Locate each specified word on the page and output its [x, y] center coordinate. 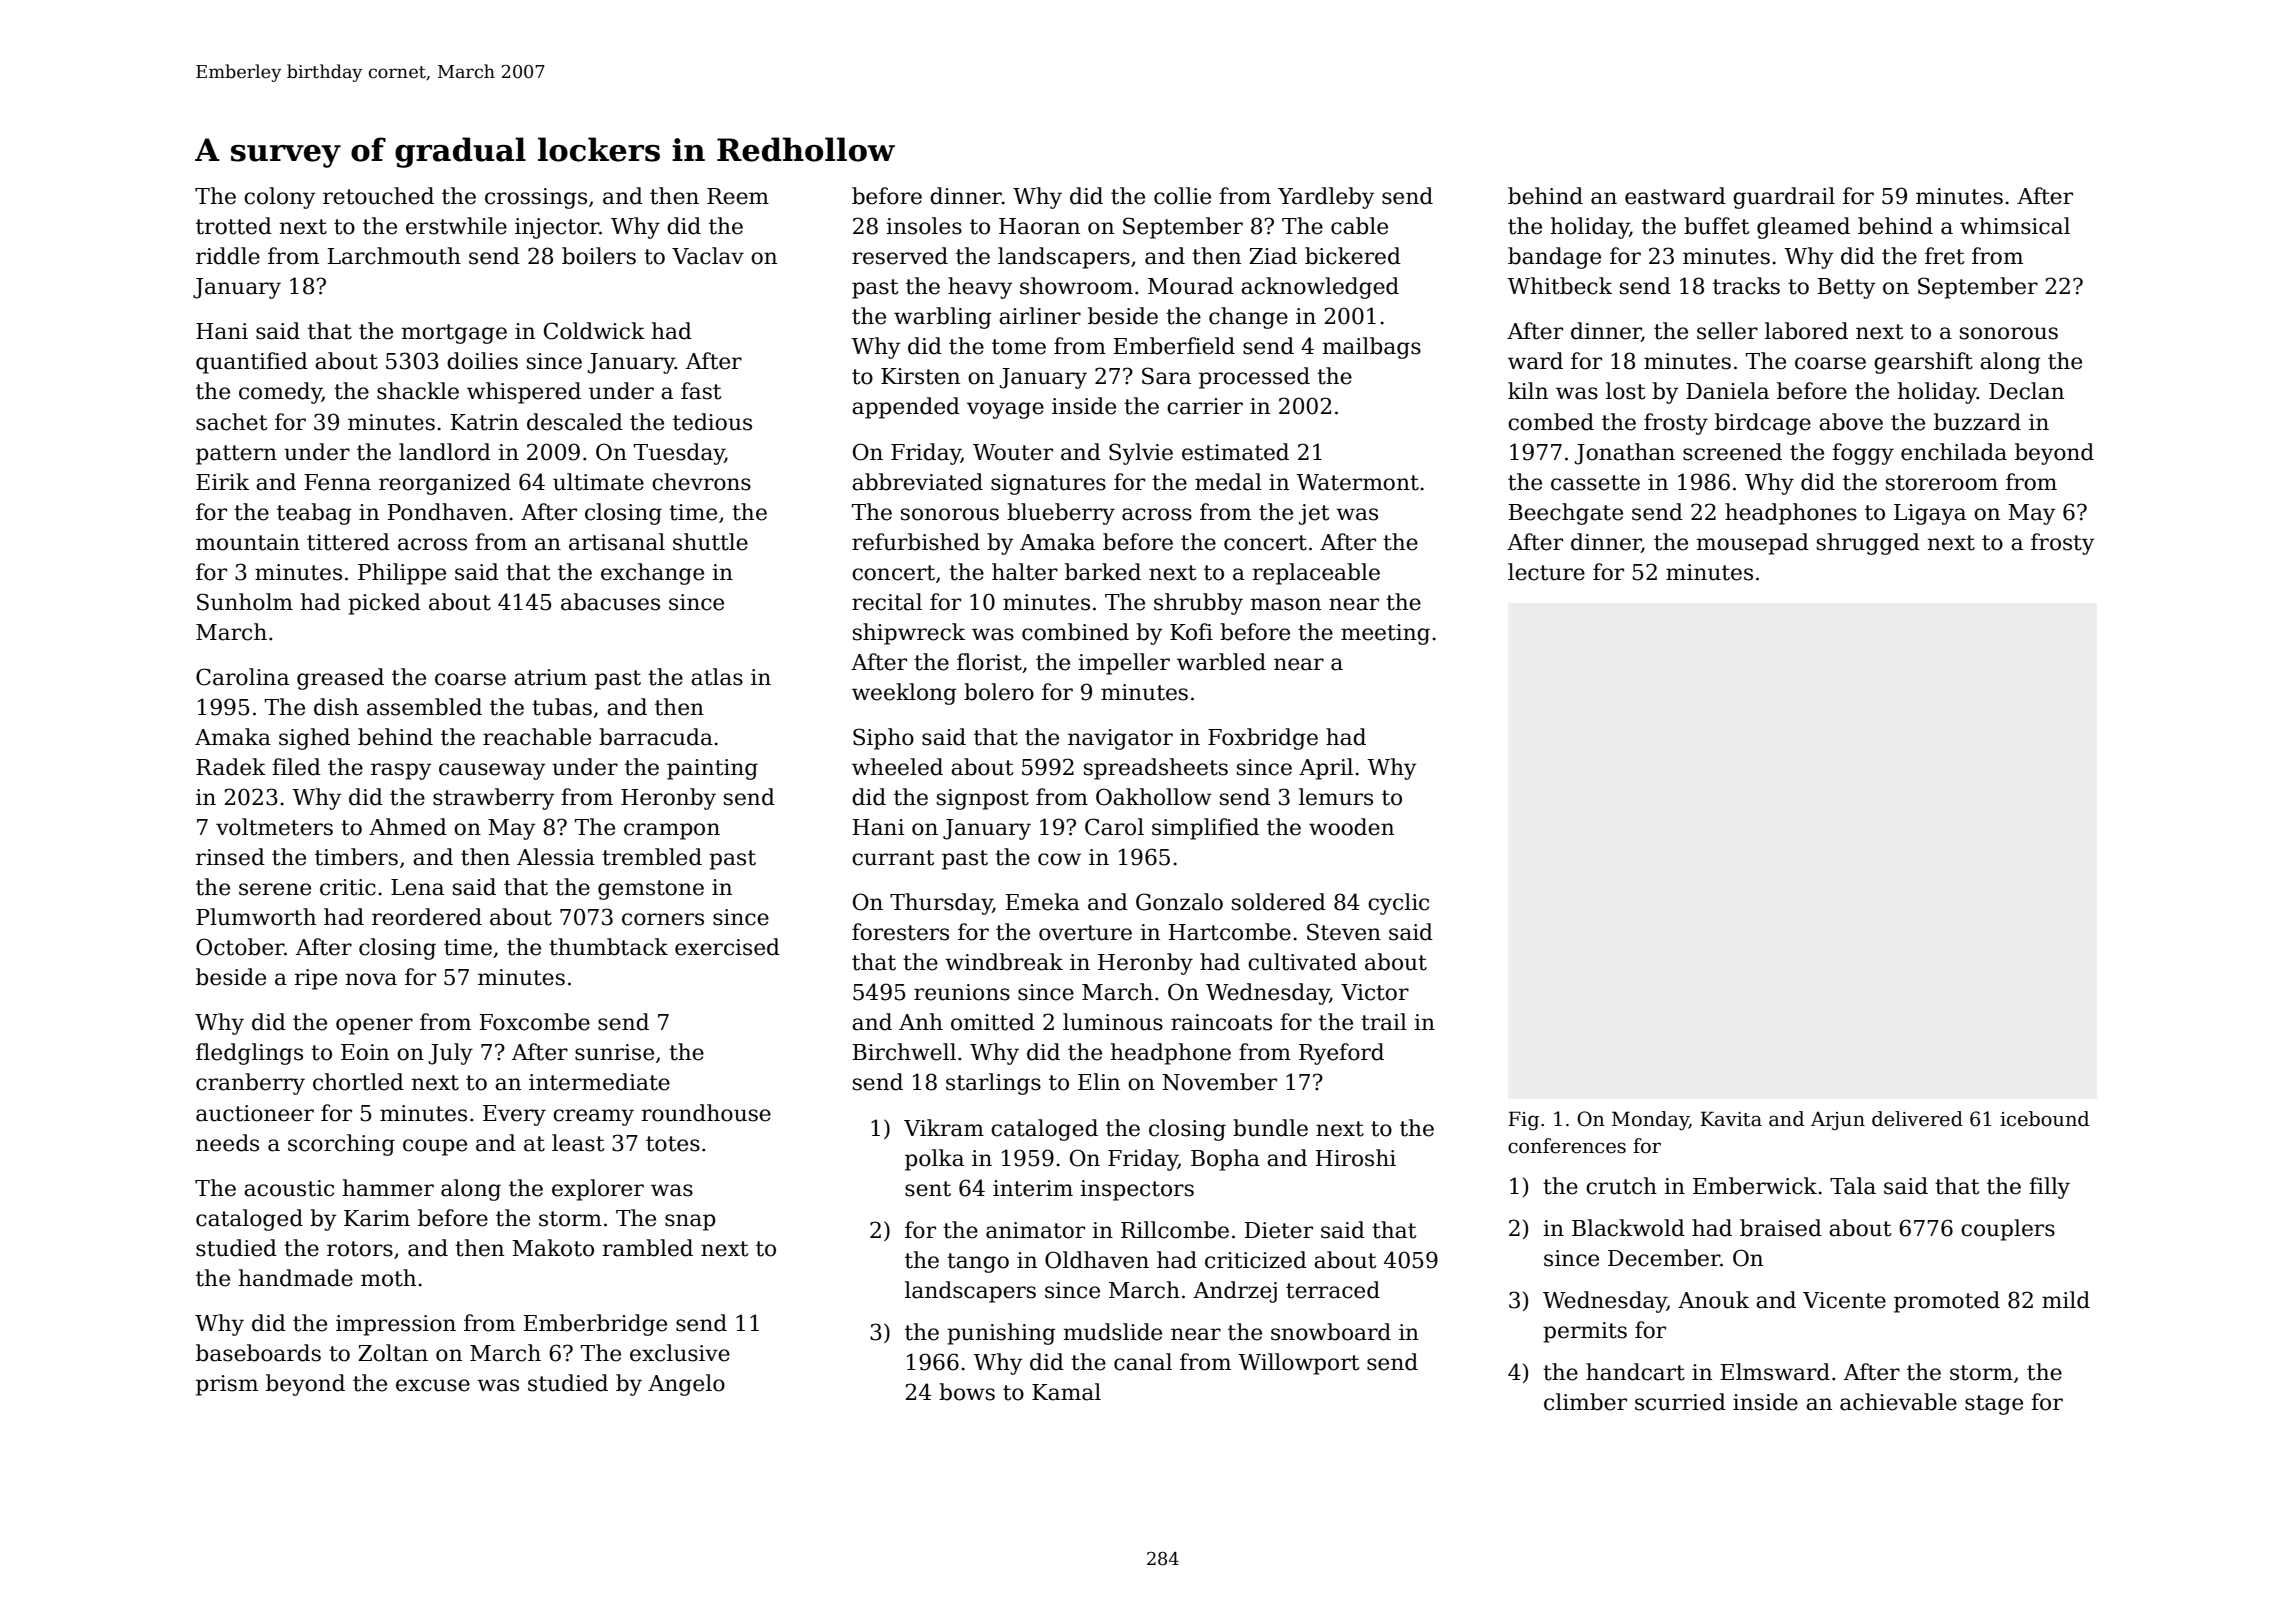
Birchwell [904, 1052]
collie [1182, 196]
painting [712, 769]
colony [280, 198]
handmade [296, 1278]
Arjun [1838, 1121]
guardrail [1784, 198]
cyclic [1398, 904]
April [1326, 769]
